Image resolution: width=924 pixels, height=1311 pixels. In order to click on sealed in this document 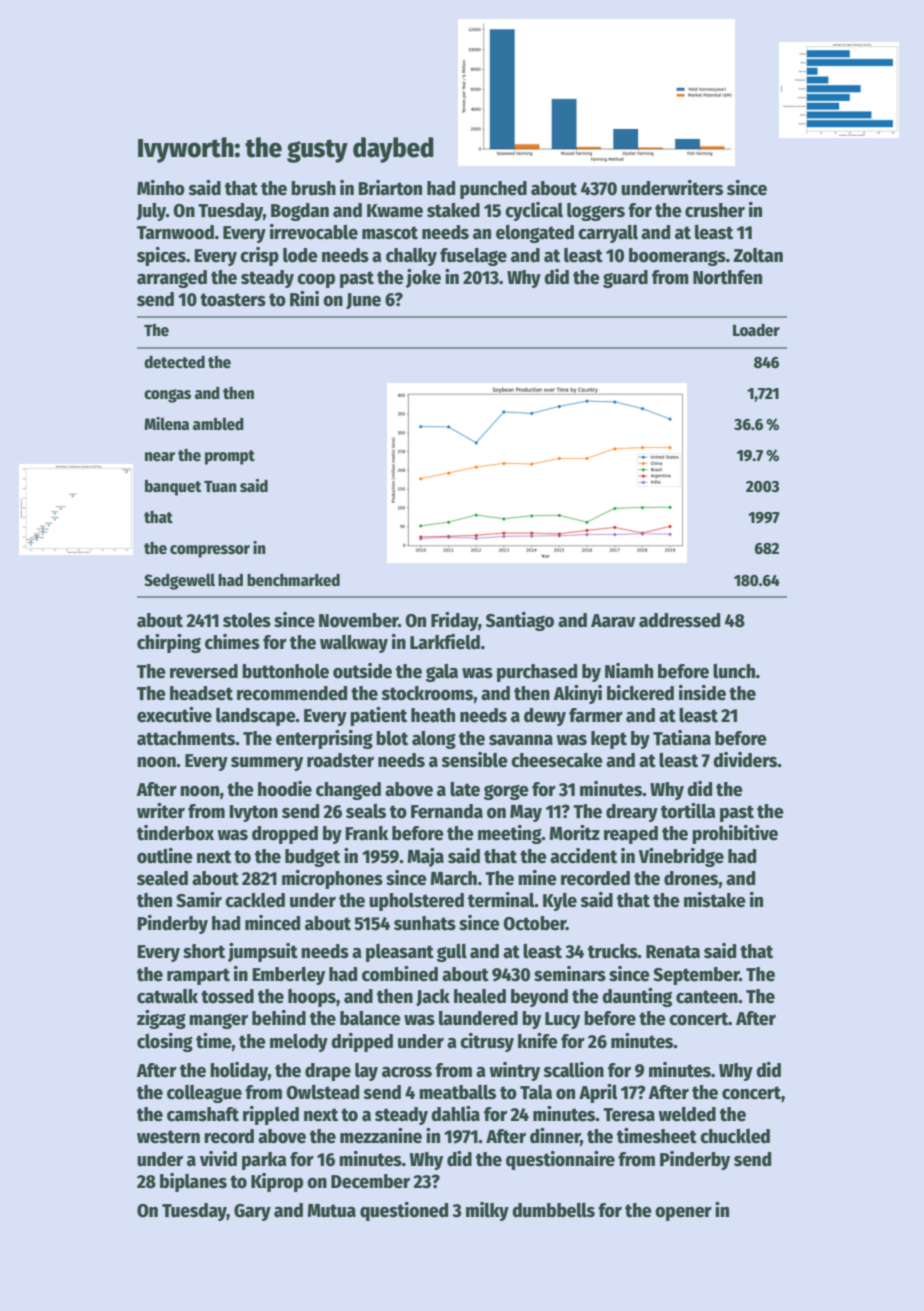, I will do `click(162, 878)`.
